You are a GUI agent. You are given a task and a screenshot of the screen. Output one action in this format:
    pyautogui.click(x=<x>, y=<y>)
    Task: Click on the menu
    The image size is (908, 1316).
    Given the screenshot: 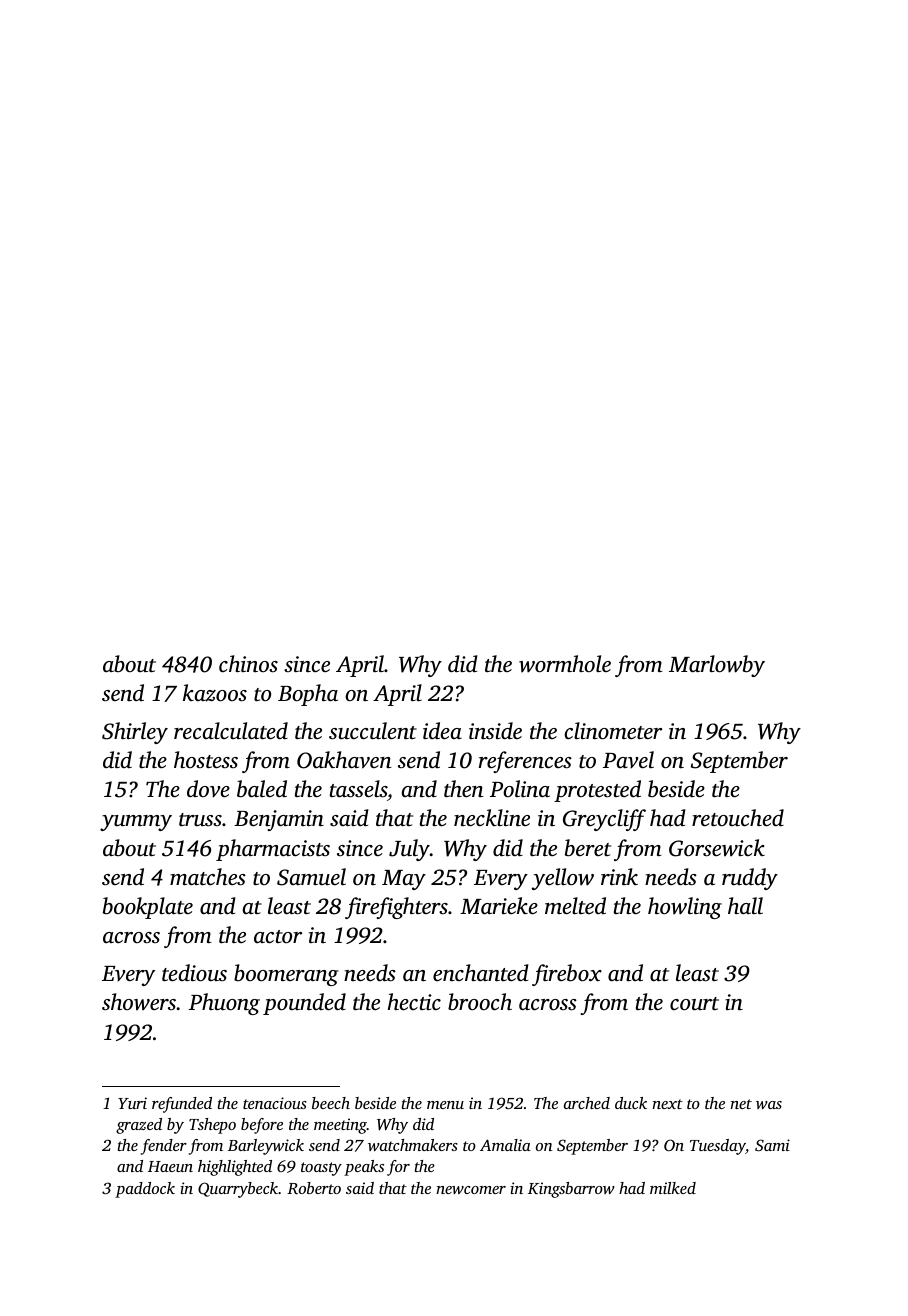 What is the action you would take?
    pyautogui.click(x=445, y=1105)
